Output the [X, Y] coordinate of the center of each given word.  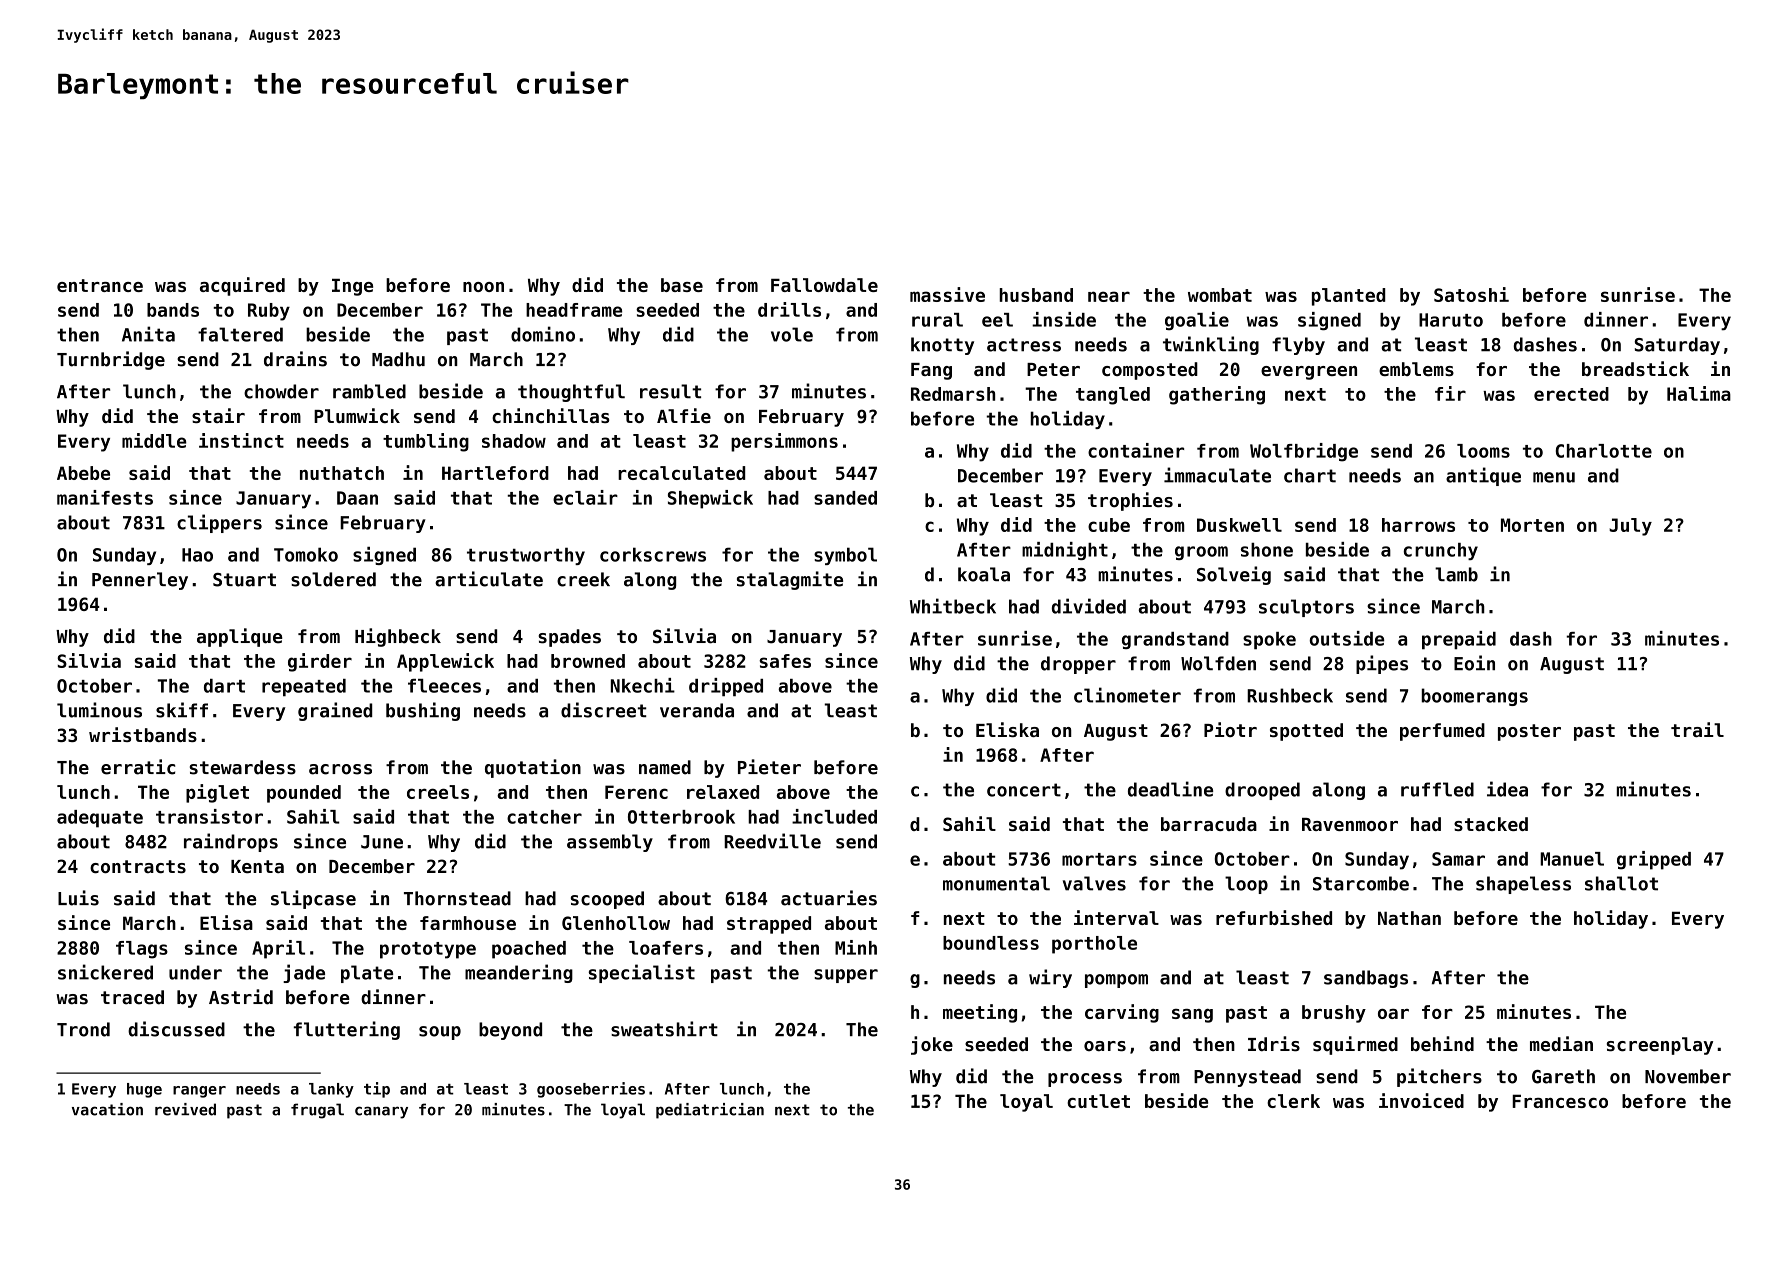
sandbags [1366, 979]
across [340, 769]
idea [1507, 789]
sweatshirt [664, 1029]
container [1136, 450]
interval [1116, 917]
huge [144, 1090]
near [1109, 296]
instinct [241, 440]
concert [1024, 790]
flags [142, 950]
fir [1450, 393]
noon [483, 287]
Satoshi [1471, 294]
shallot [1621, 883]
